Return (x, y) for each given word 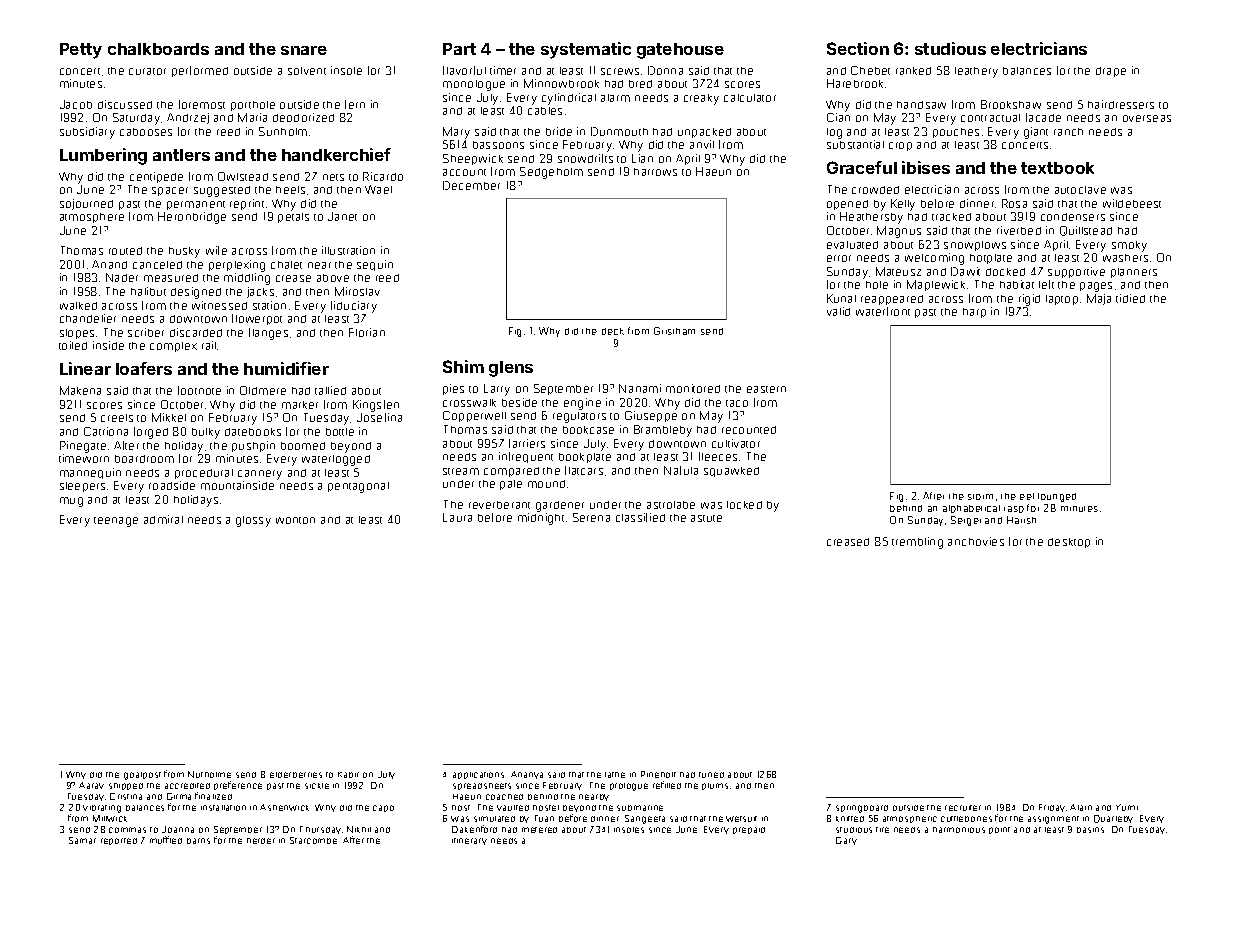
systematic (586, 50)
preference (238, 785)
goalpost (142, 776)
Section (858, 48)
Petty (81, 51)
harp (974, 313)
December (471, 185)
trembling (917, 543)
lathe (615, 775)
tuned (711, 775)
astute (706, 518)
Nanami (640, 388)
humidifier (286, 368)
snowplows (975, 246)
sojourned (86, 204)
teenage (116, 522)
